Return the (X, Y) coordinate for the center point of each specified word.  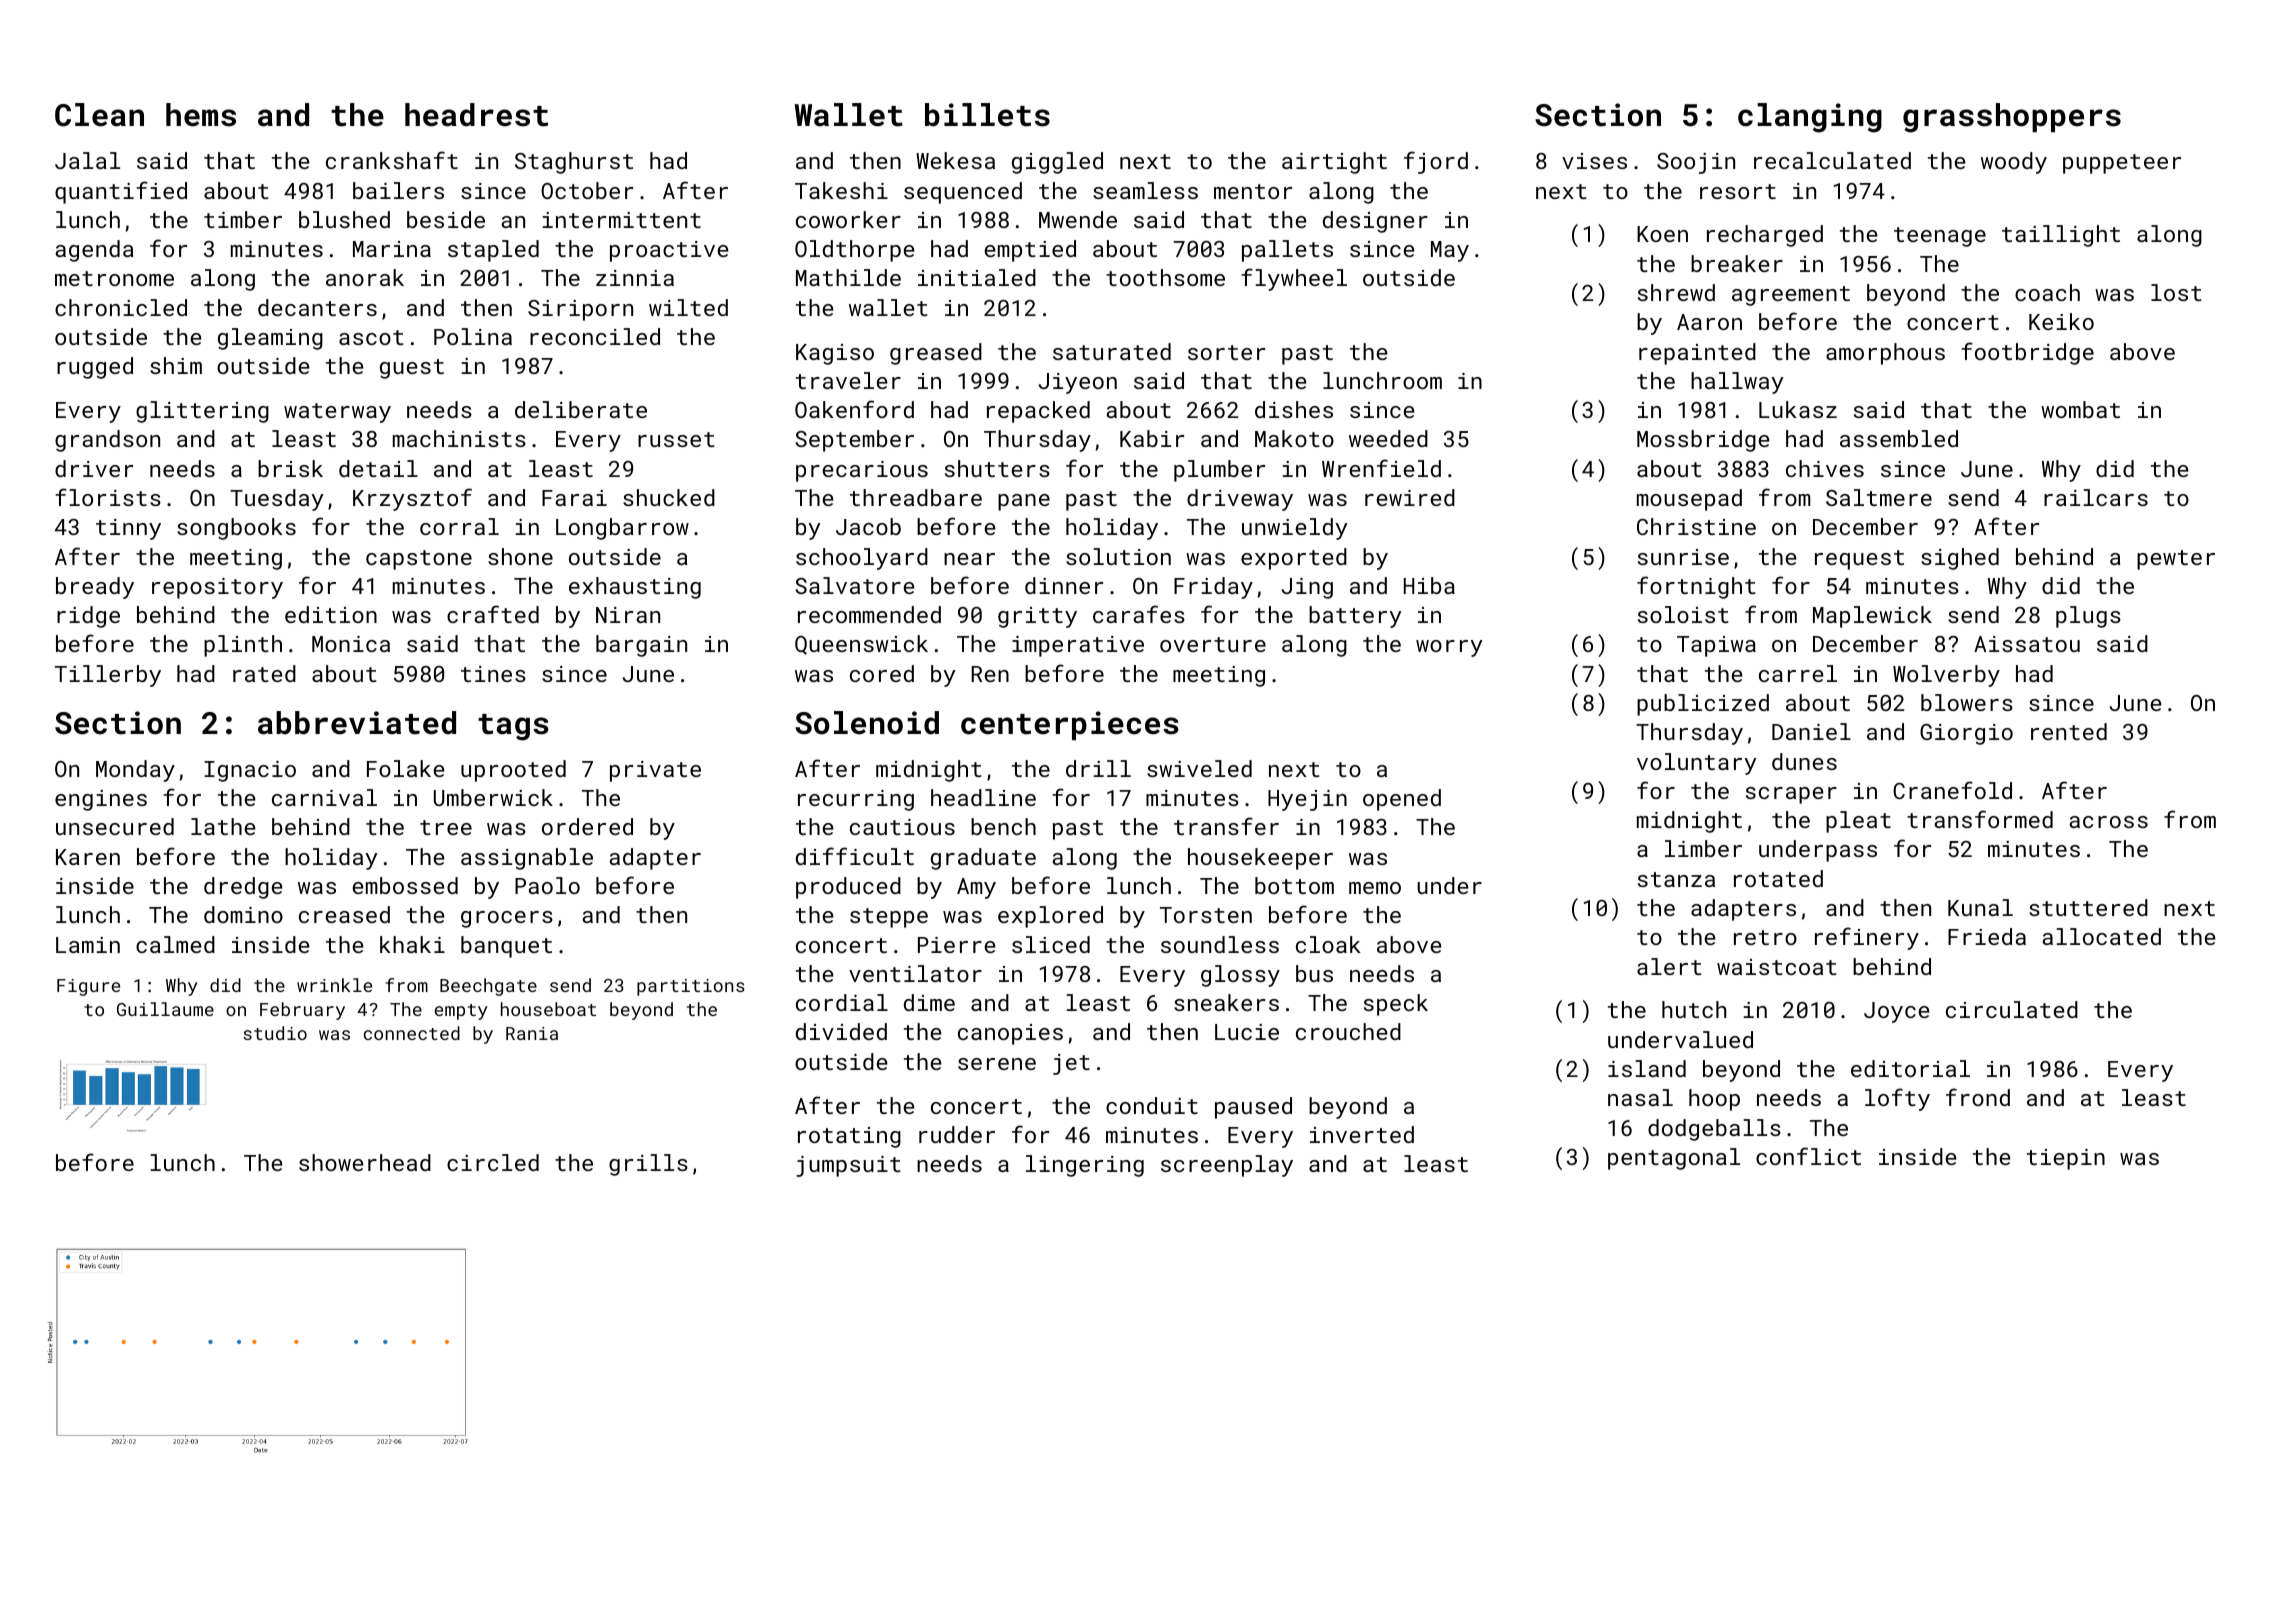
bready (95, 588)
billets (987, 115)
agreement (1791, 296)
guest (412, 369)
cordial (842, 1002)
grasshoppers (2012, 118)
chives (1825, 468)
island (1647, 1068)
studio (275, 1033)
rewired (1410, 497)
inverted (1362, 1134)
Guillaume (165, 1009)
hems (201, 115)
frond (1978, 1097)
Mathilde (848, 277)
